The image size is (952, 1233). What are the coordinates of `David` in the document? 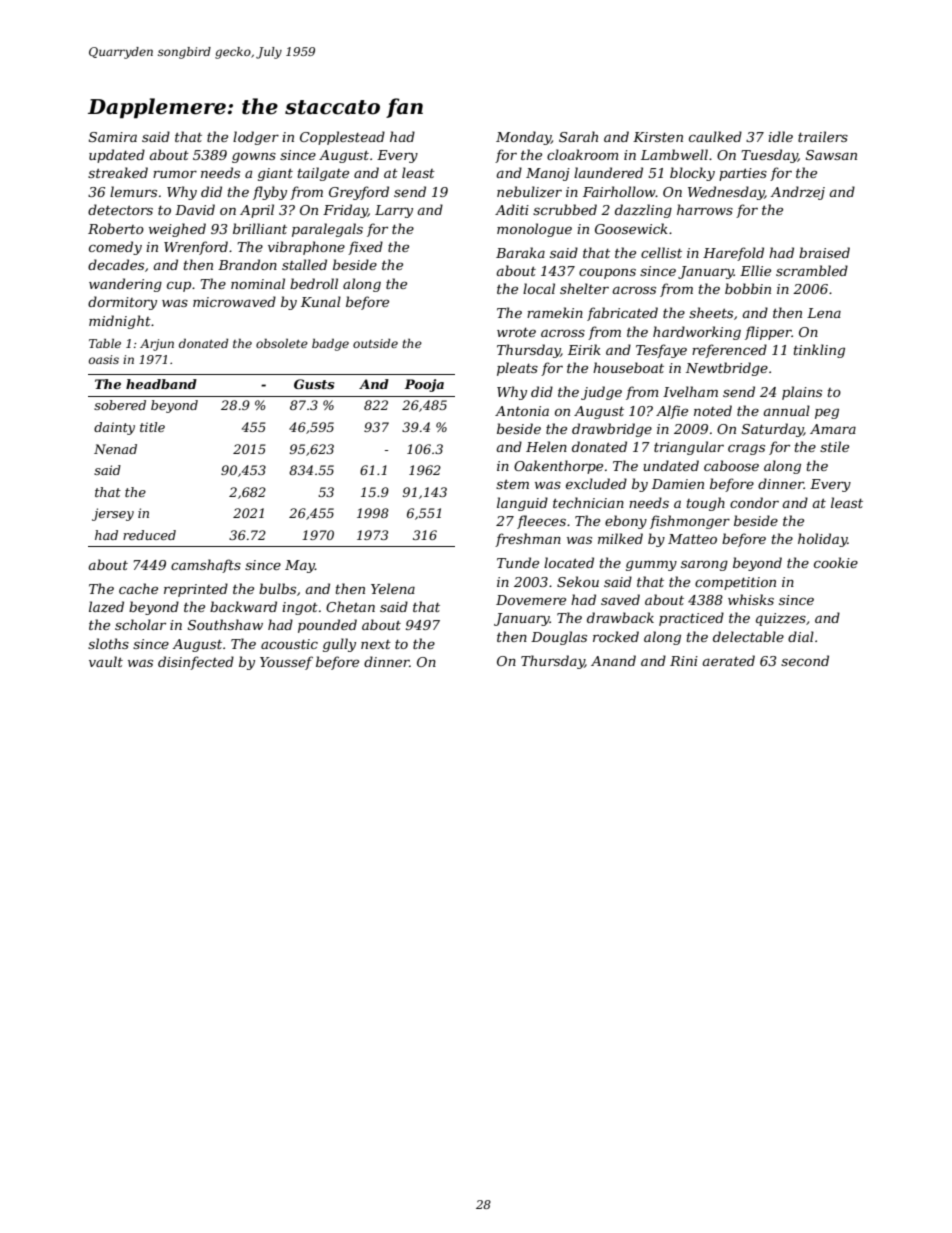 It's located at (195, 209).
